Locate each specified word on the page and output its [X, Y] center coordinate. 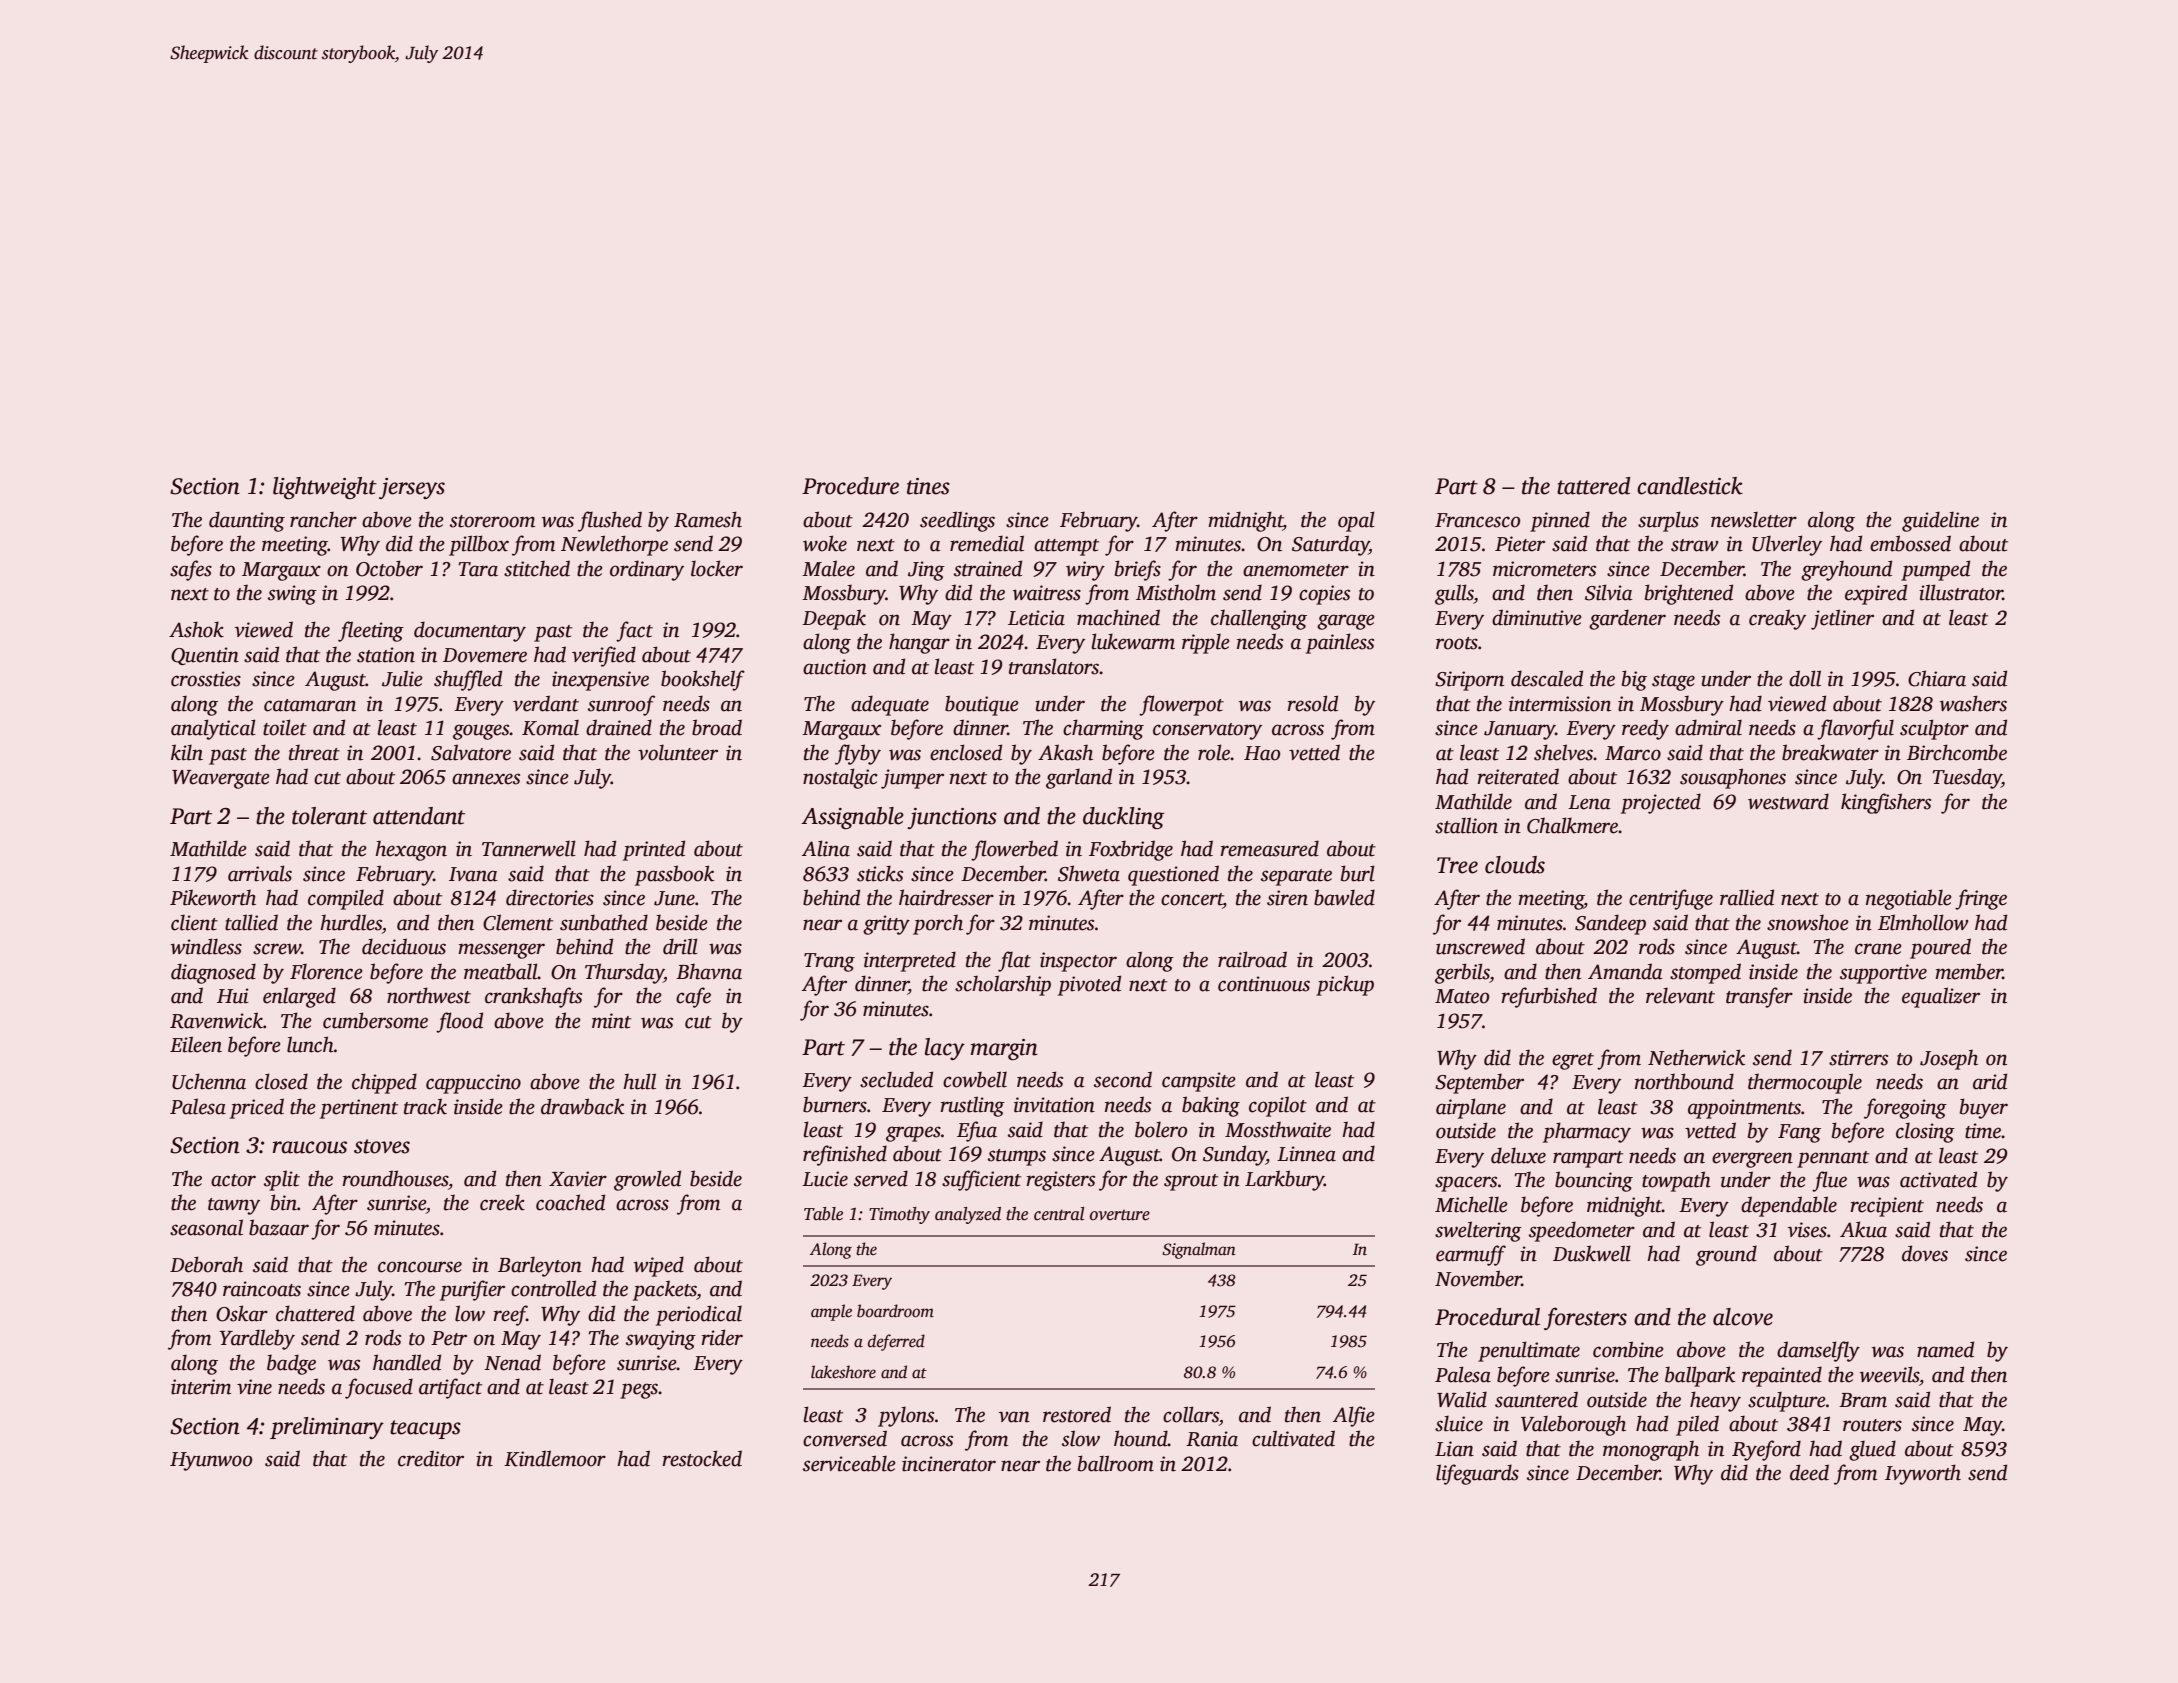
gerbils [1462, 973]
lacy [945, 1049]
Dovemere [485, 655]
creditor [431, 1458]
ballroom [1116, 1463]
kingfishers [1886, 803]
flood [459, 1022]
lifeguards [1477, 1474]
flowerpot [1181, 705]
